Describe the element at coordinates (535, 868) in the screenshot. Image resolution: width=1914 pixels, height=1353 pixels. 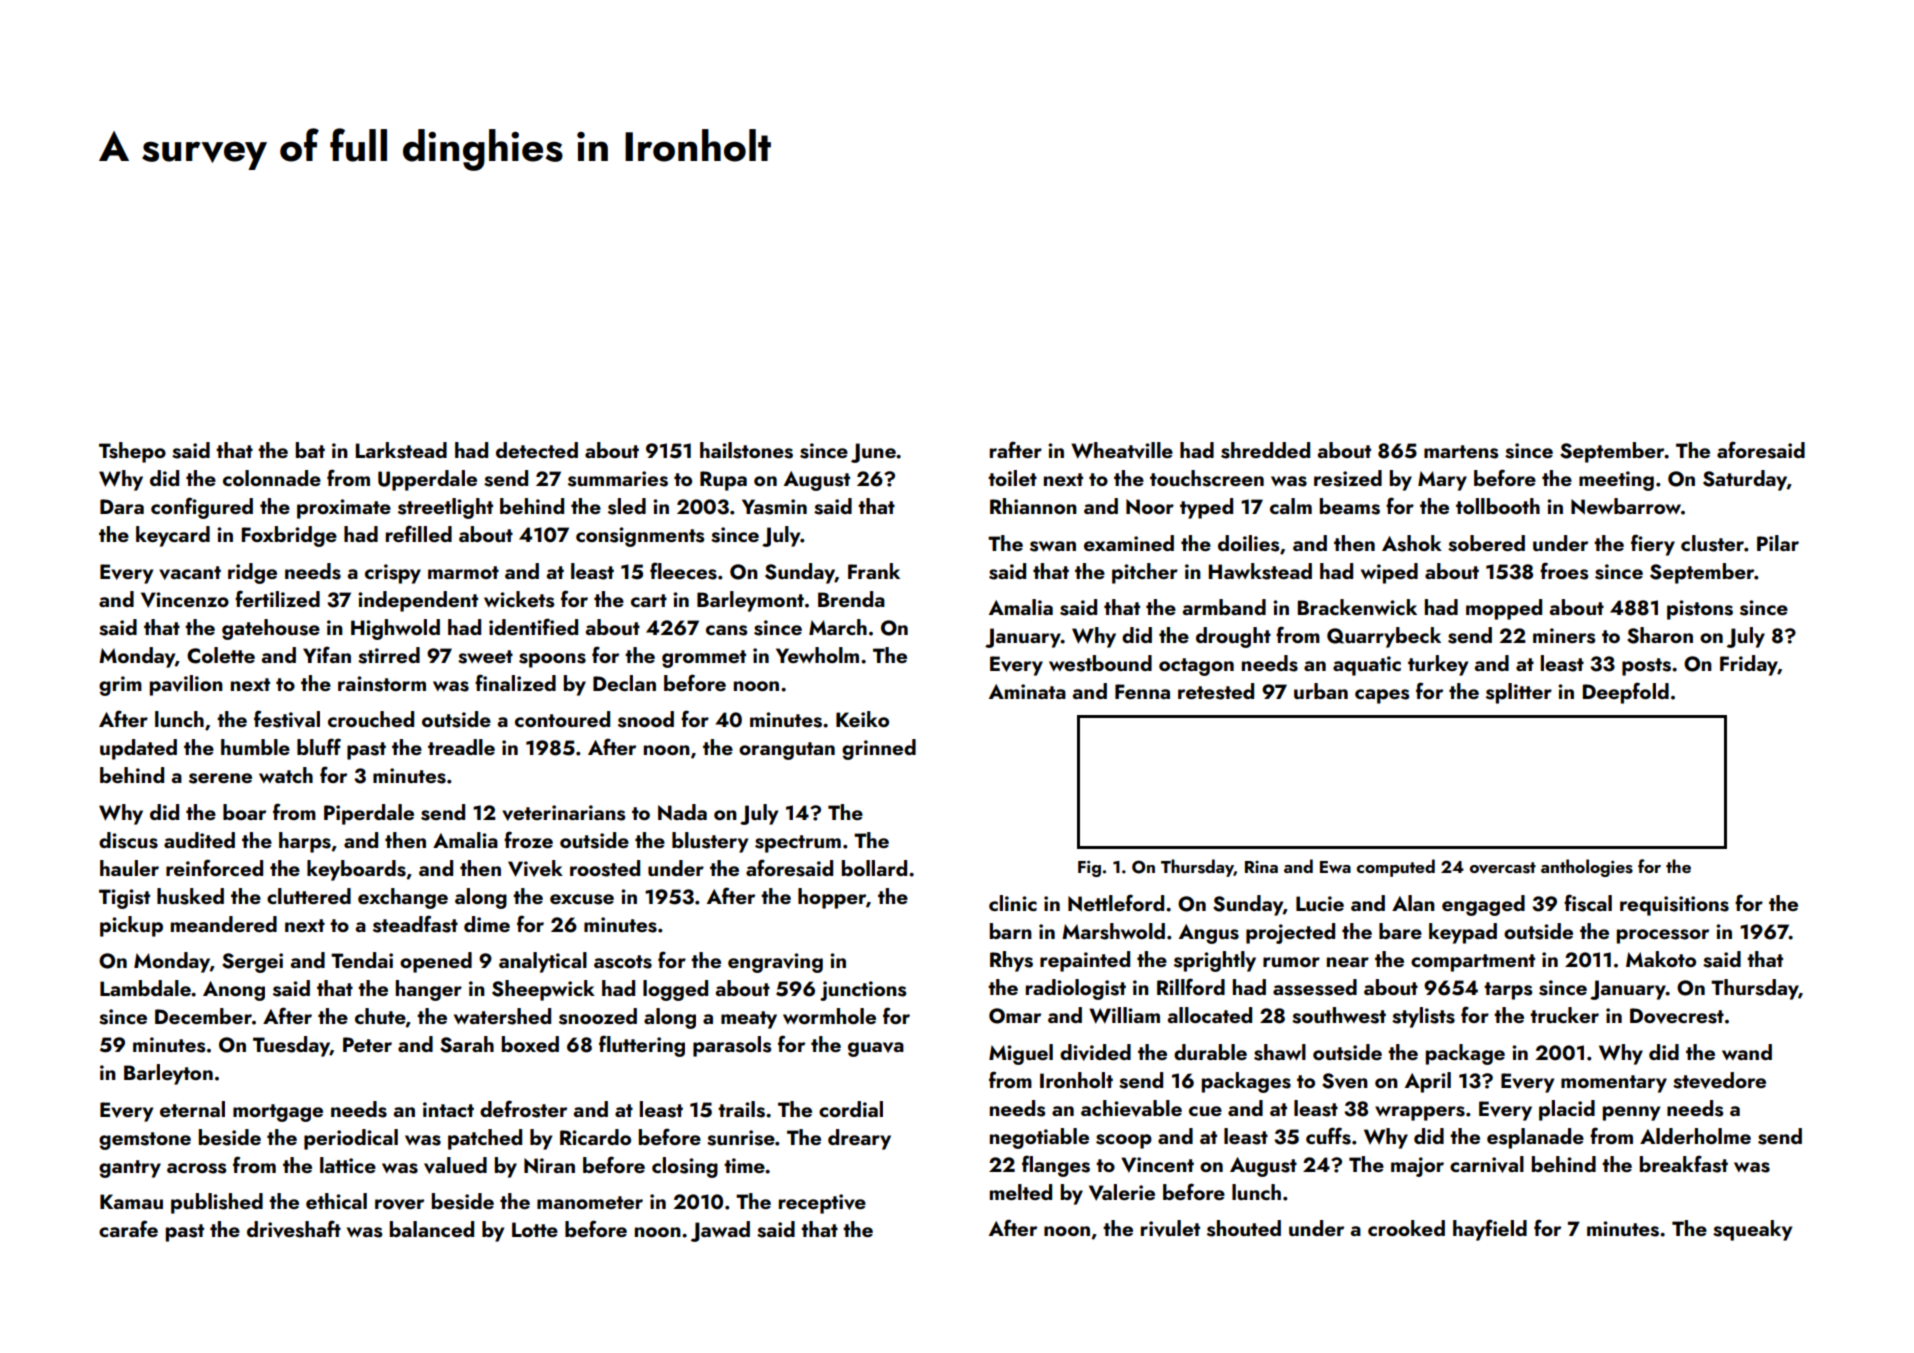
I see `Vivek` at that location.
